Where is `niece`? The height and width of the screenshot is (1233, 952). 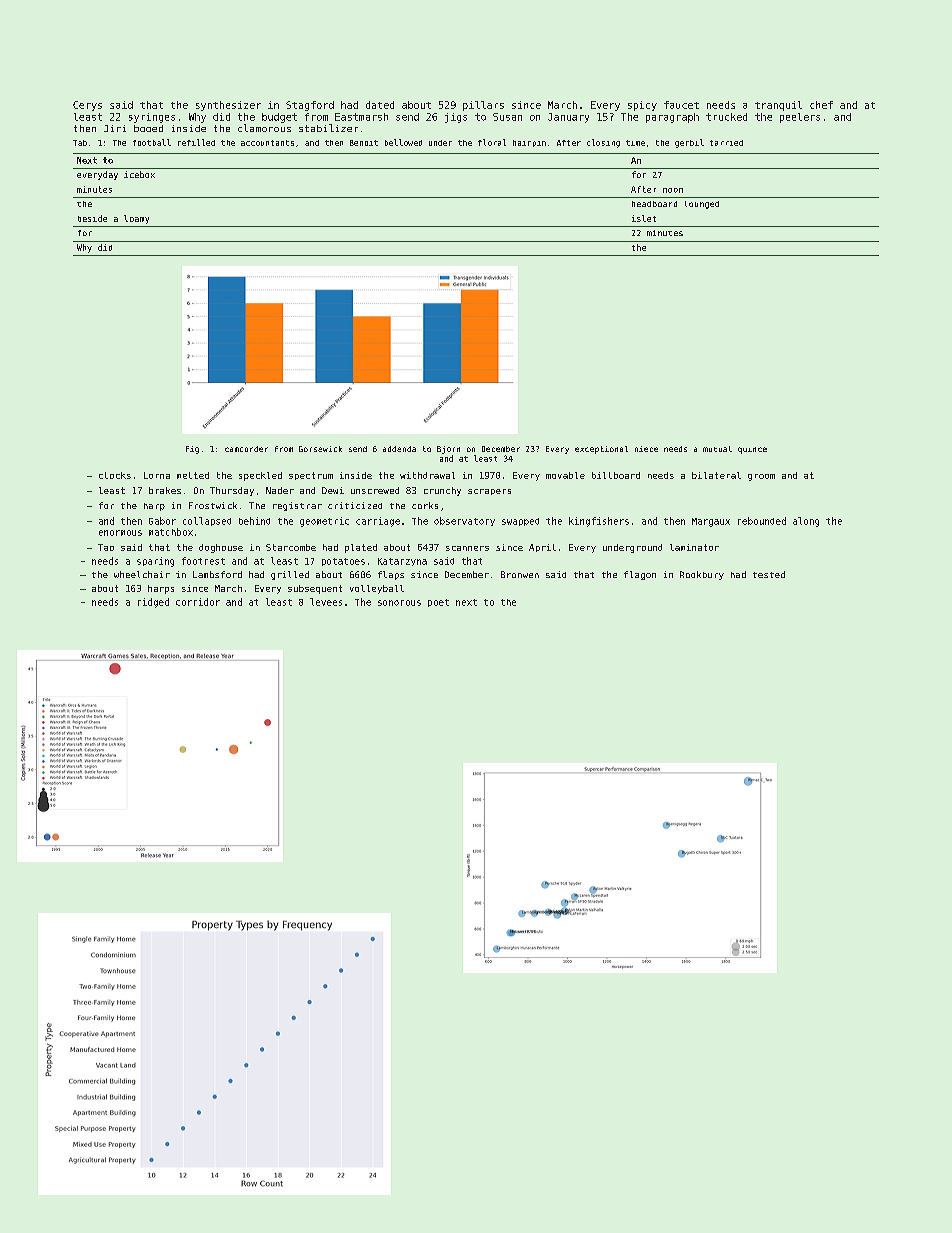 niece is located at coordinates (646, 449).
